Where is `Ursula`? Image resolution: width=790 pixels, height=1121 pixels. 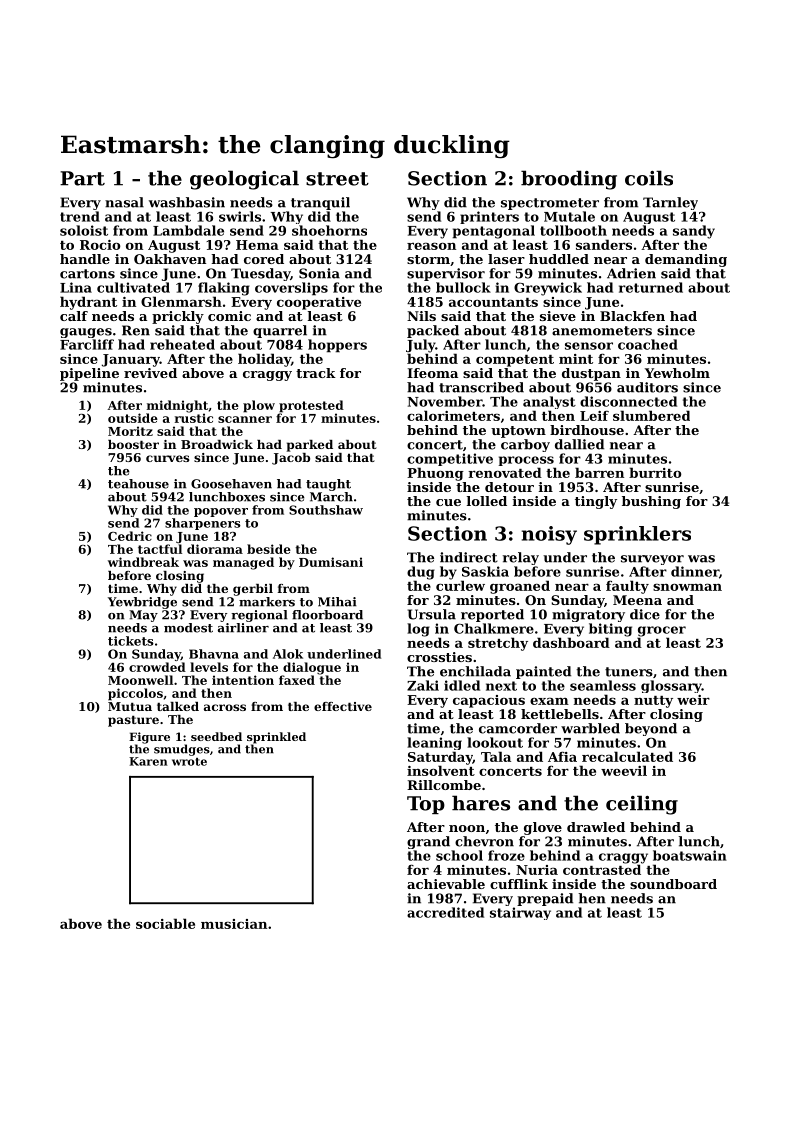 Ursula is located at coordinates (432, 614).
